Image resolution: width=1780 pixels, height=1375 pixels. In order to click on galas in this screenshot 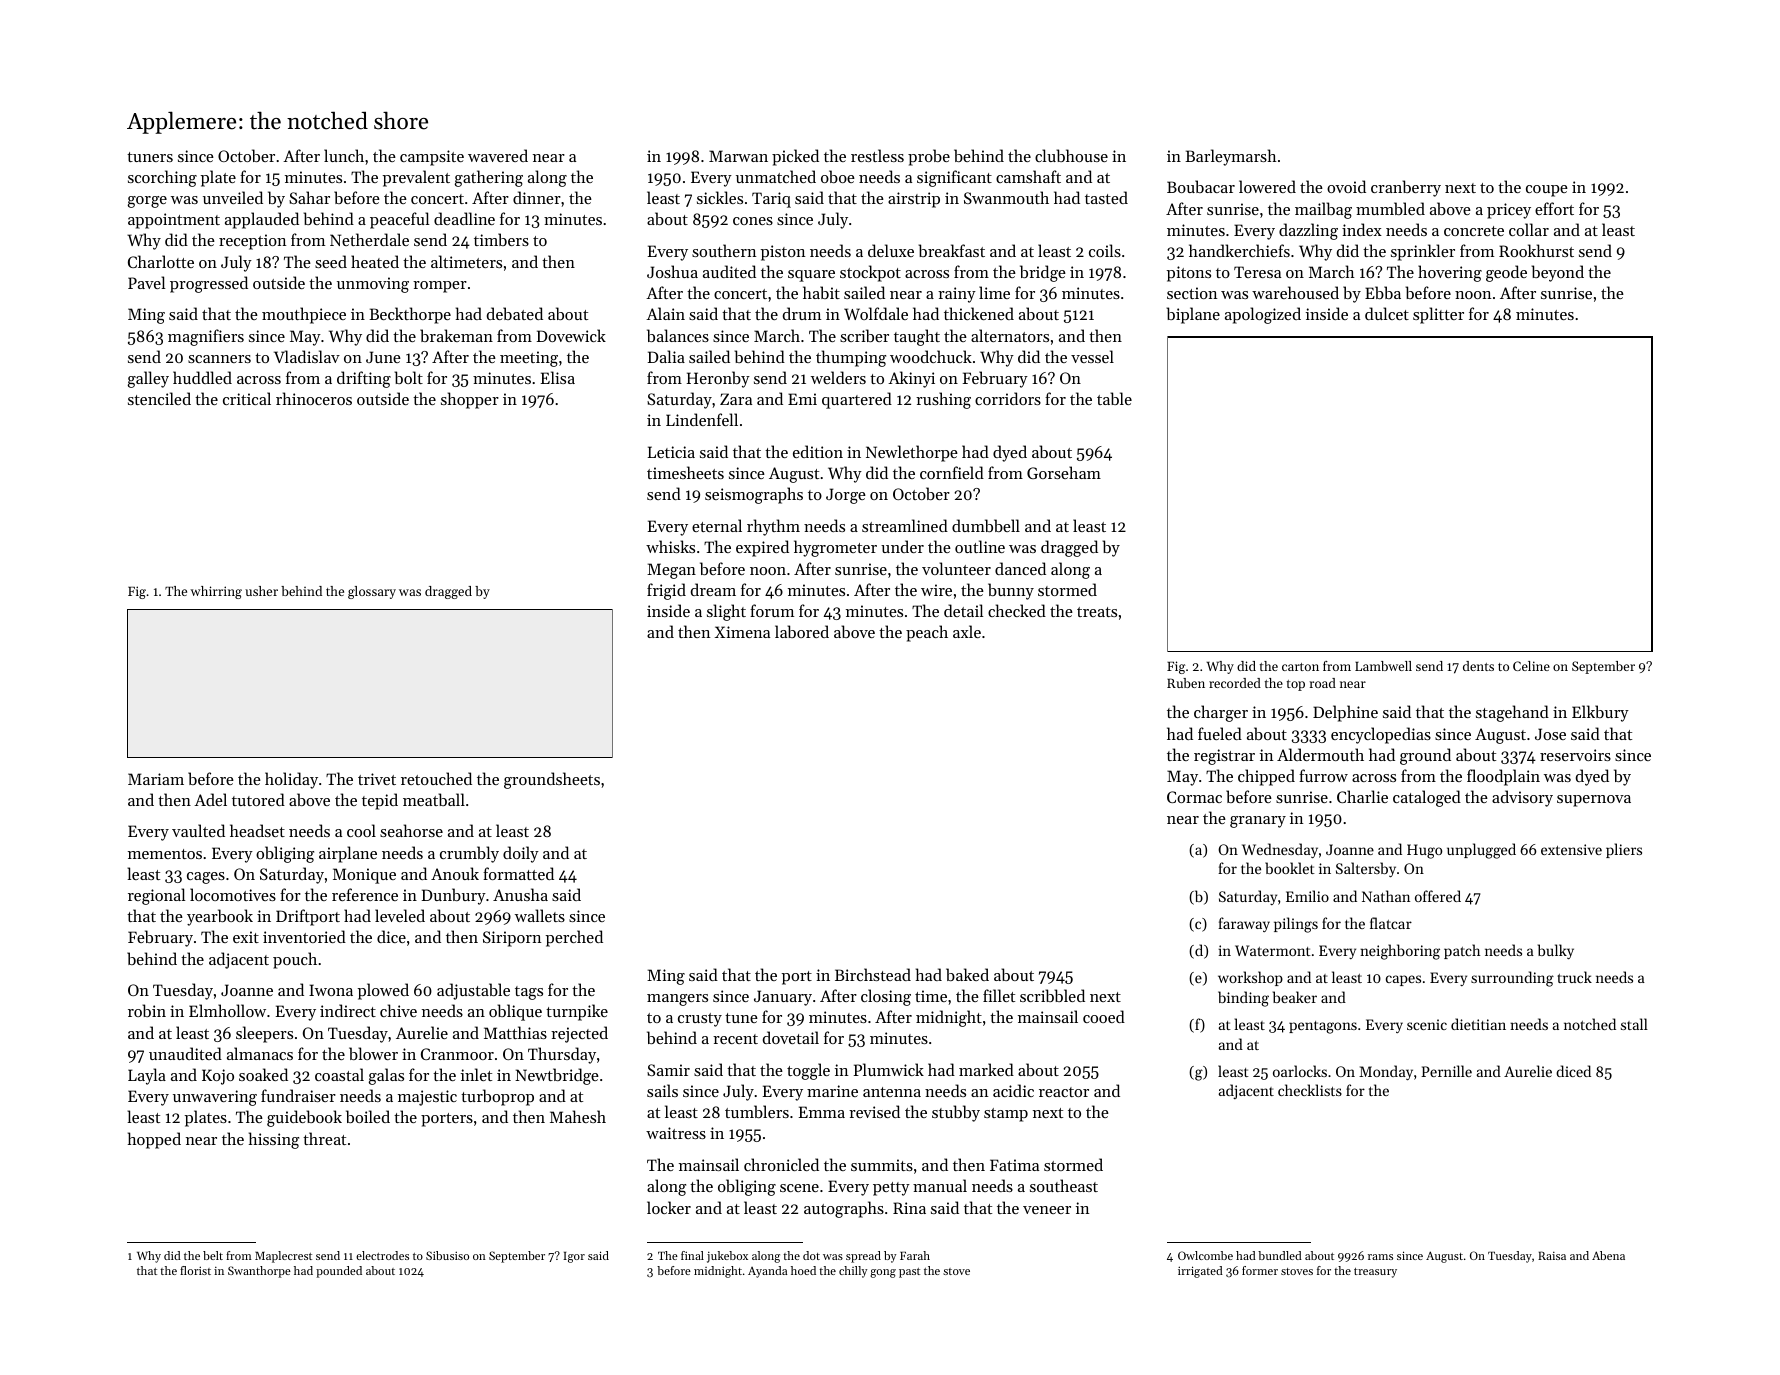, I will do `click(386, 1076)`.
